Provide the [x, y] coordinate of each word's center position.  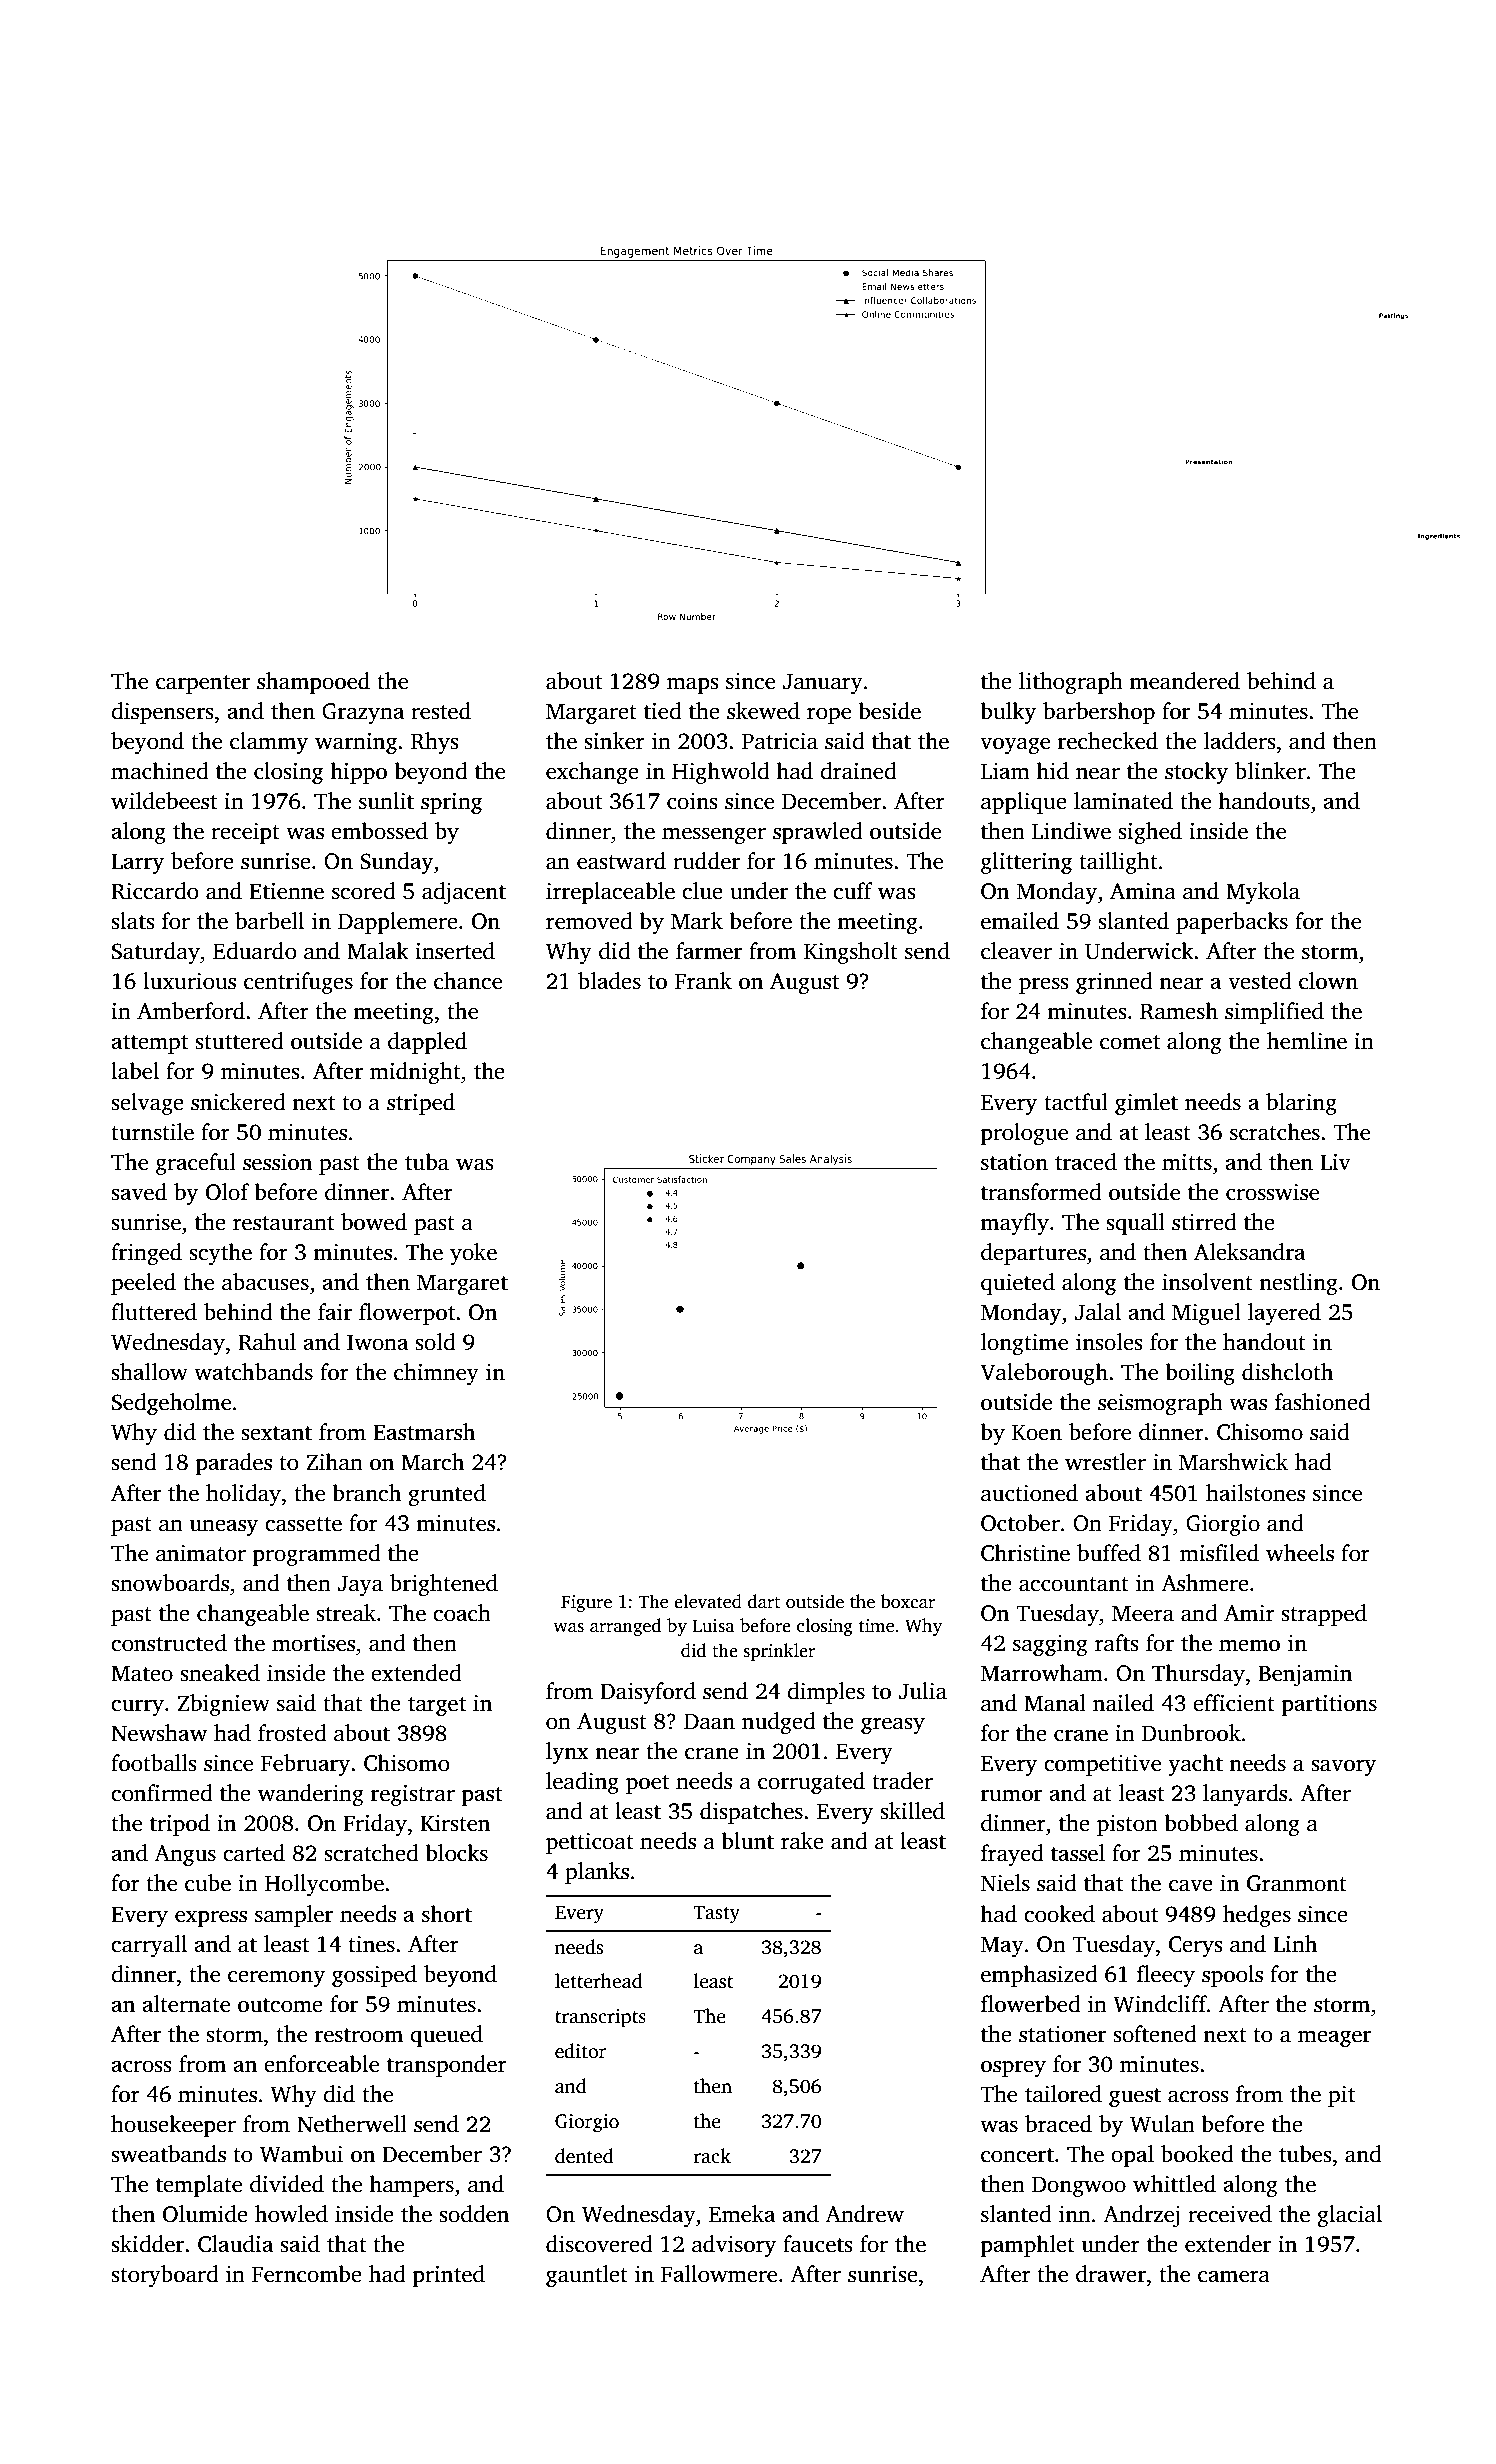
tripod [180, 1825]
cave [1191, 1885]
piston [1127, 1825]
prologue [1024, 1134]
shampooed [313, 683]
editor [581, 2051]
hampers [411, 2186]
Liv [1335, 1162]
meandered [1184, 681]
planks [597, 1873]
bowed [374, 1222]
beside [889, 711]
